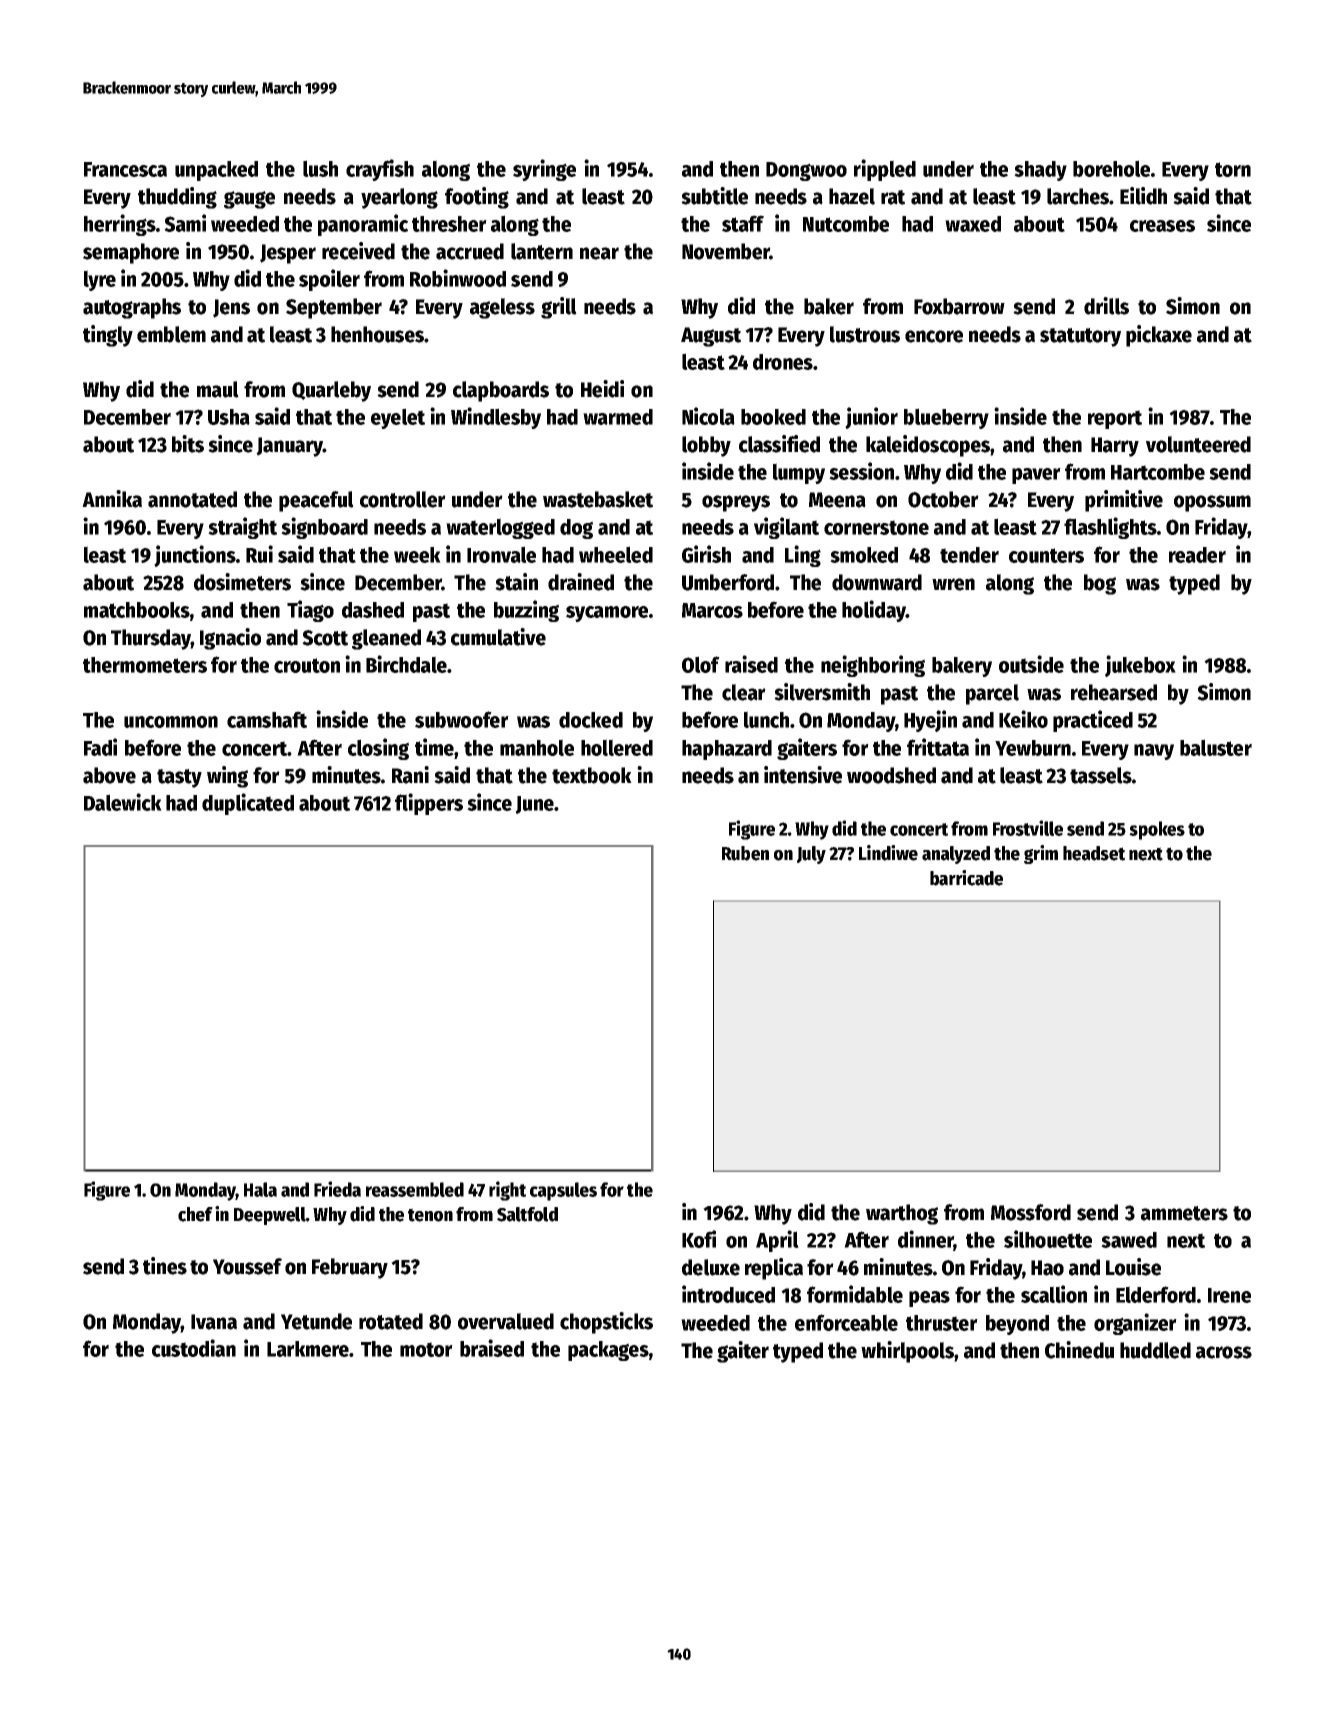 The image size is (1335, 1728). What do you see at coordinates (1224, 1352) in the page?
I see `across` at bounding box center [1224, 1352].
